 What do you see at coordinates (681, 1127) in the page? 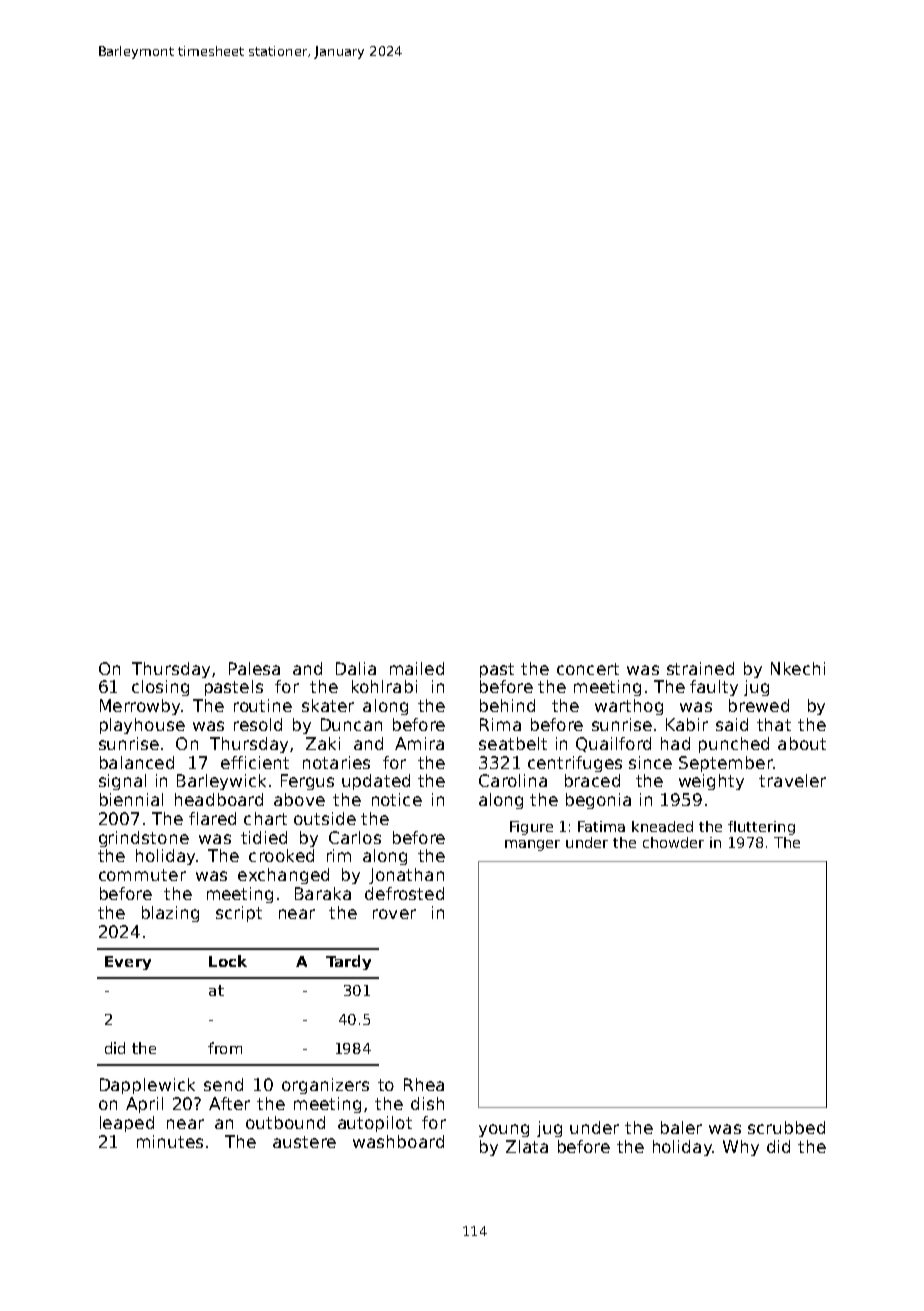
I see `baler` at bounding box center [681, 1127].
